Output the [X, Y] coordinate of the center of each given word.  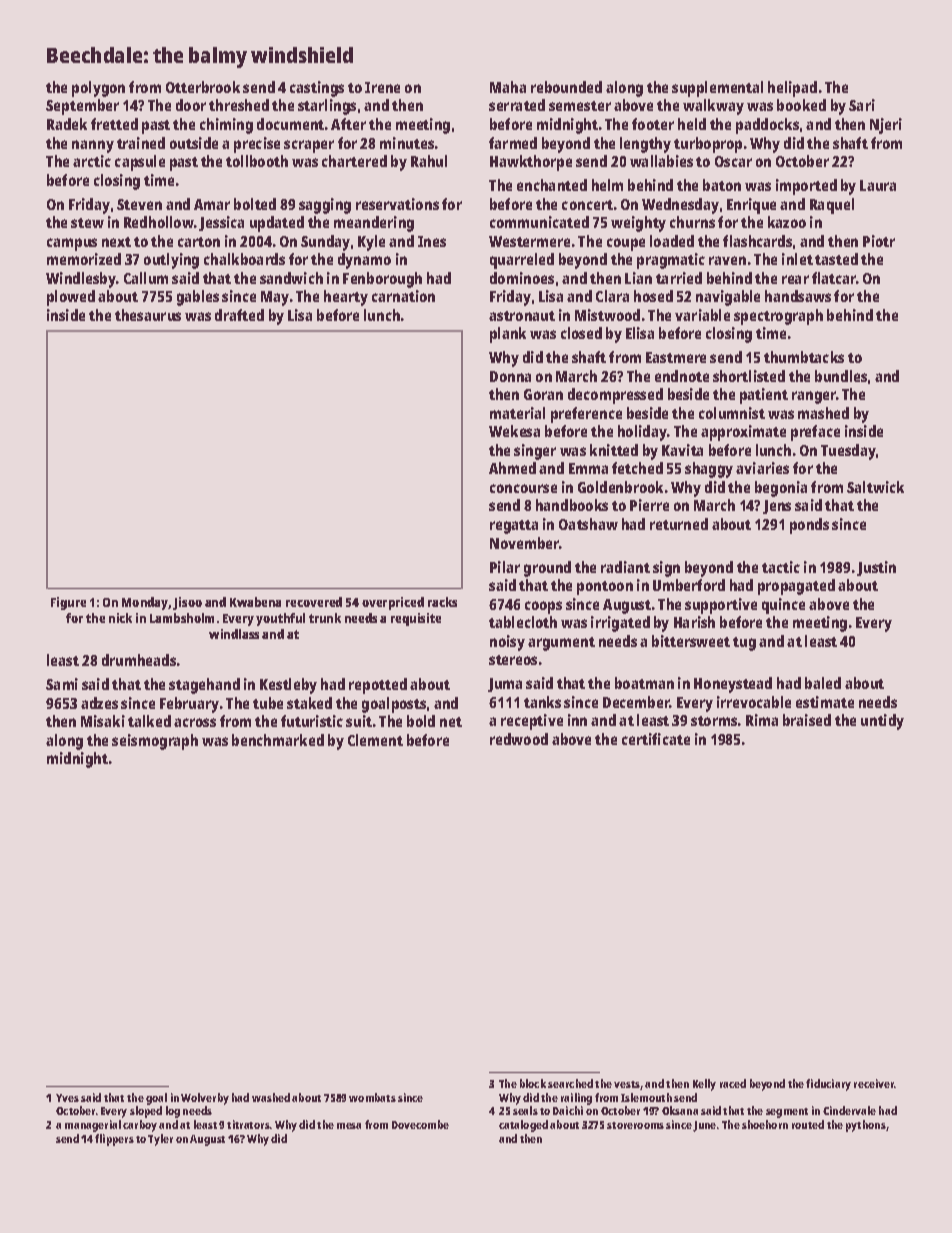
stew [87, 223]
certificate [656, 739]
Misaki [103, 721]
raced [733, 1083]
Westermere [529, 241]
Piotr [879, 241]
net [451, 722]
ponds [809, 526]
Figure [68, 603]
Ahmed [512, 468]
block [533, 1083]
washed [271, 1097]
